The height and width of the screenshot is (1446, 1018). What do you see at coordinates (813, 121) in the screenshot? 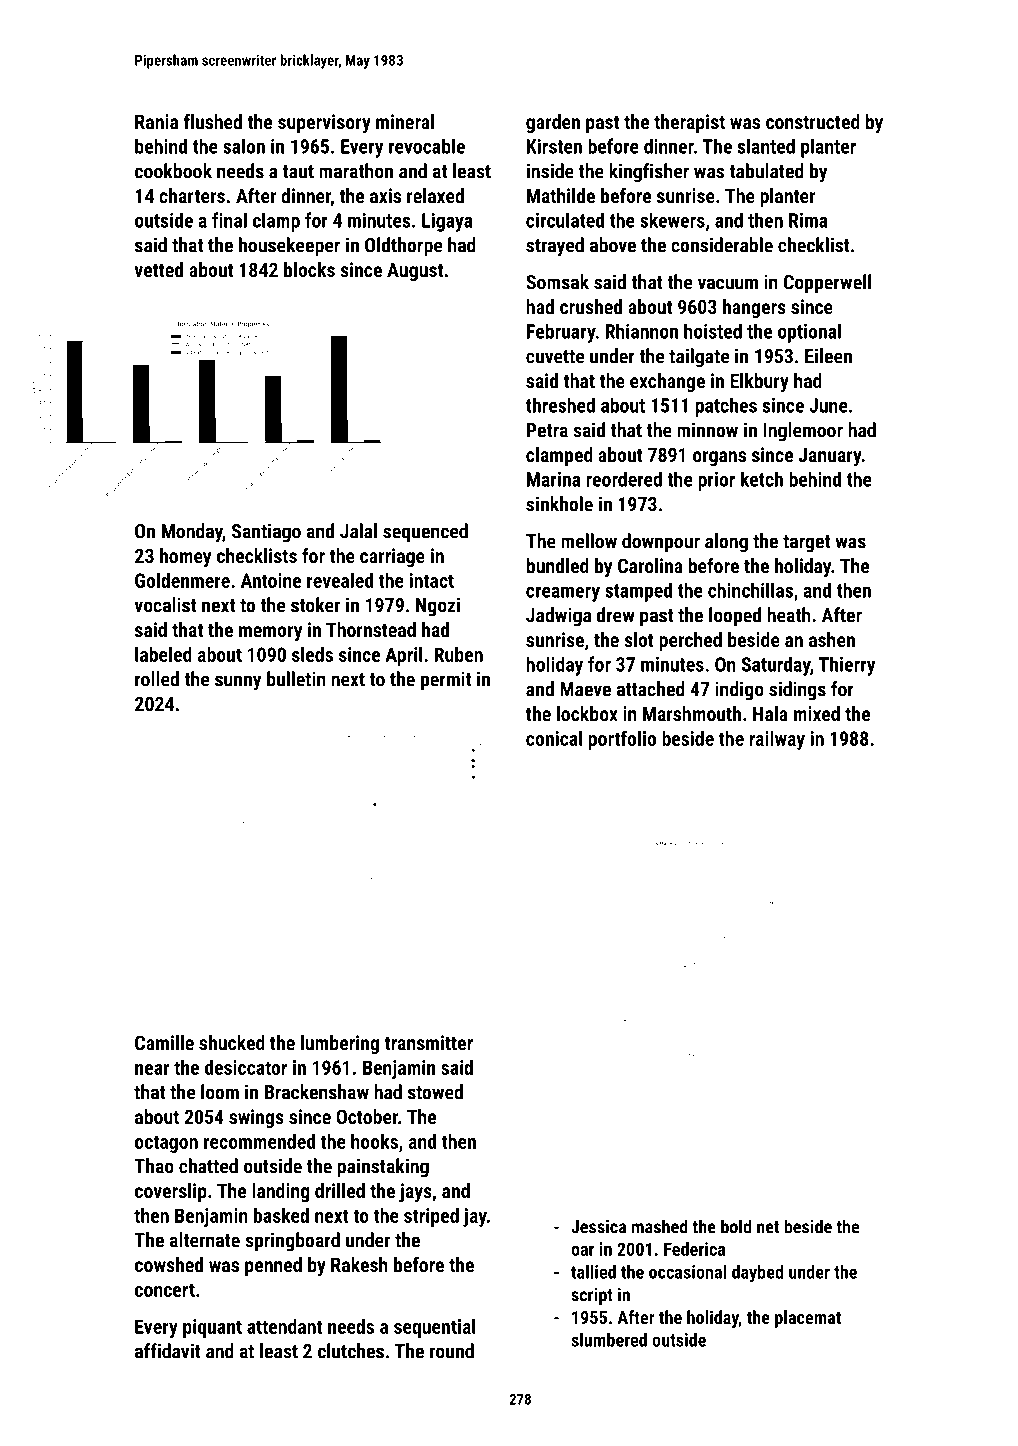
I see `constructed` at bounding box center [813, 121].
